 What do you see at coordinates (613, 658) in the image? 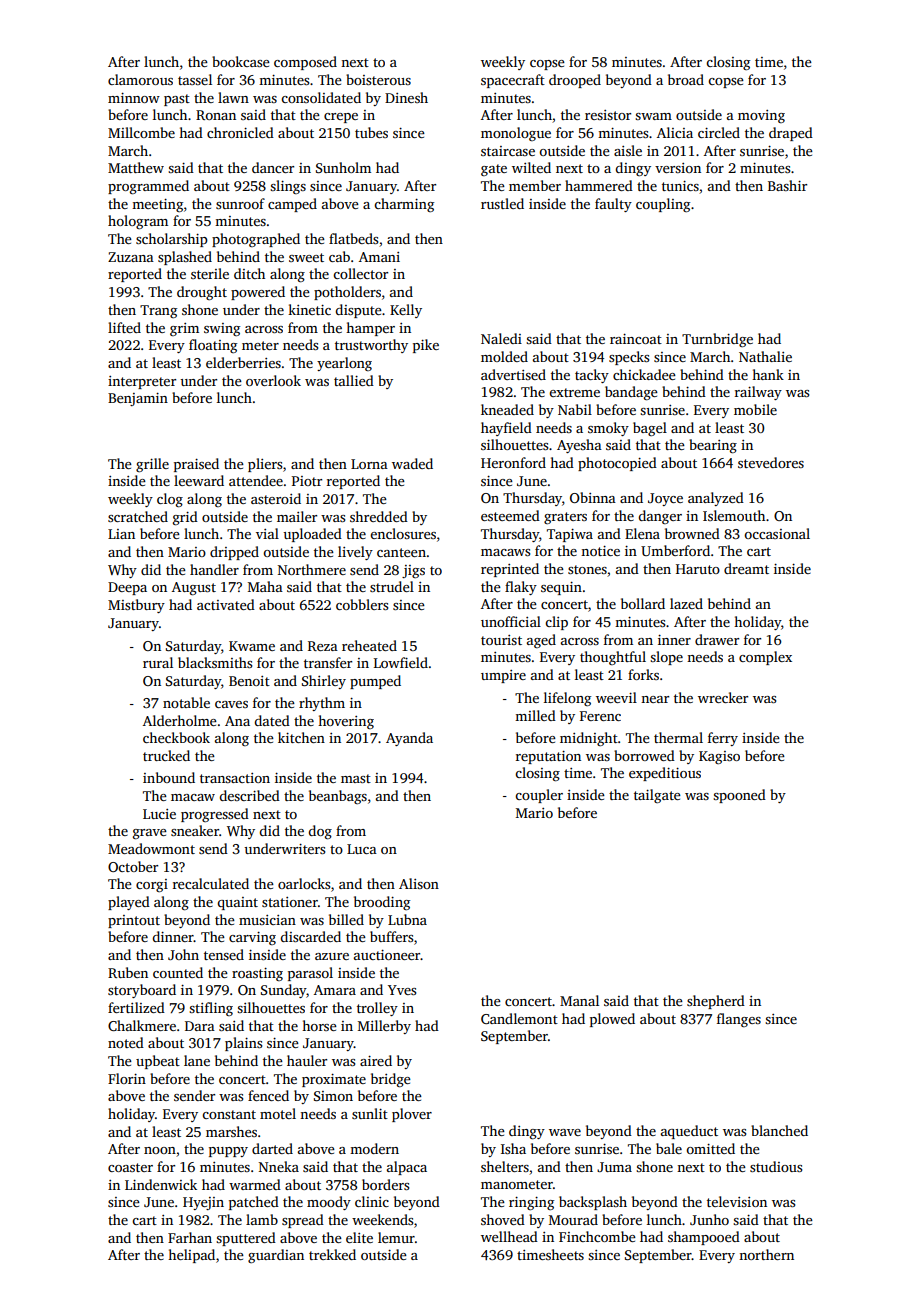
I see `thoughtful` at bounding box center [613, 658].
